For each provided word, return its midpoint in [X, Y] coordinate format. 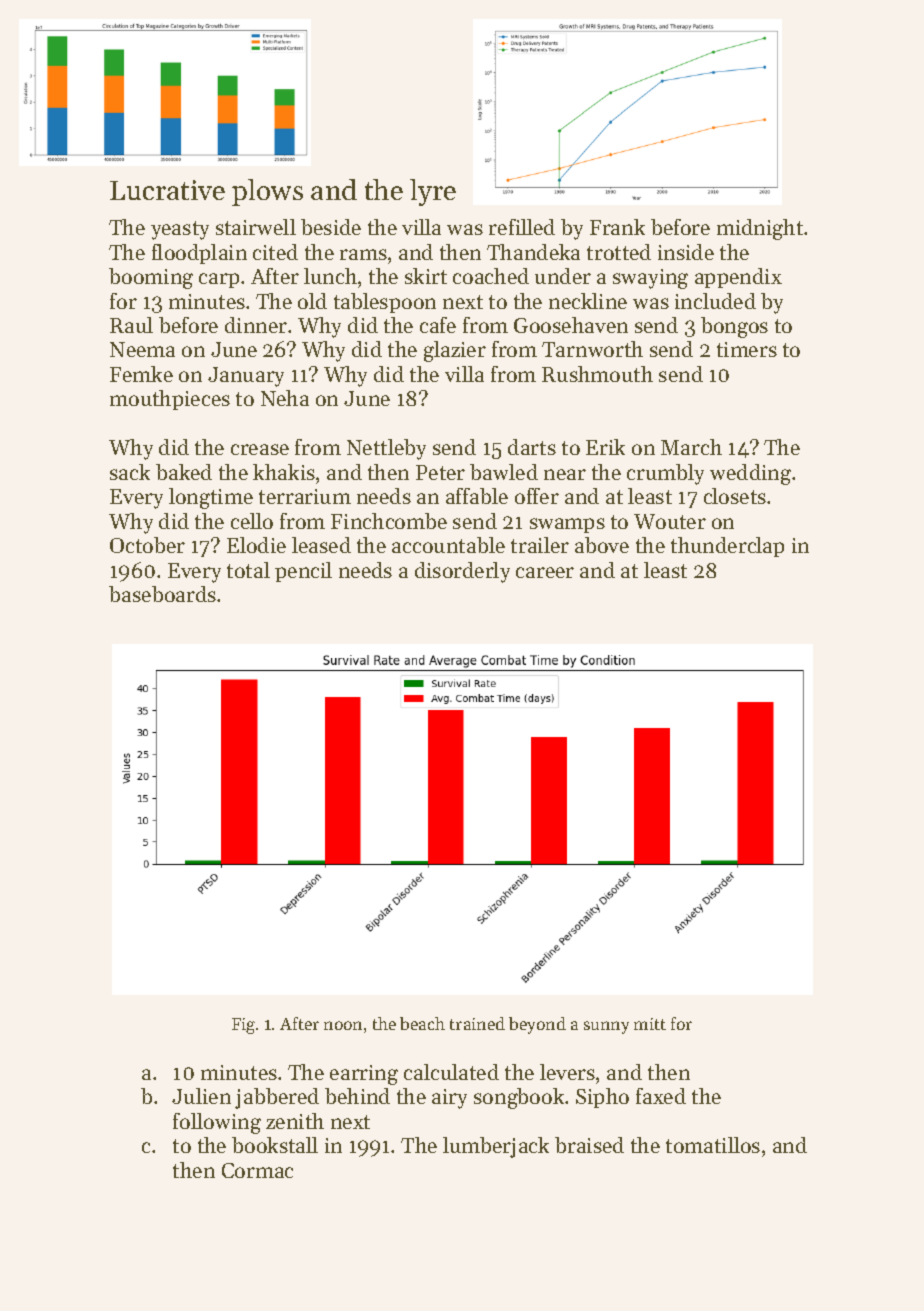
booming [151, 278]
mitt [650, 1024]
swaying [650, 279]
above [602, 545]
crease [260, 449]
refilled [522, 227]
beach [422, 1023]
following [217, 1123]
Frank [617, 227]
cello [252, 521]
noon [343, 1025]
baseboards [162, 594]
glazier [455, 351]
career [545, 572]
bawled [504, 472]
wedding [750, 474]
